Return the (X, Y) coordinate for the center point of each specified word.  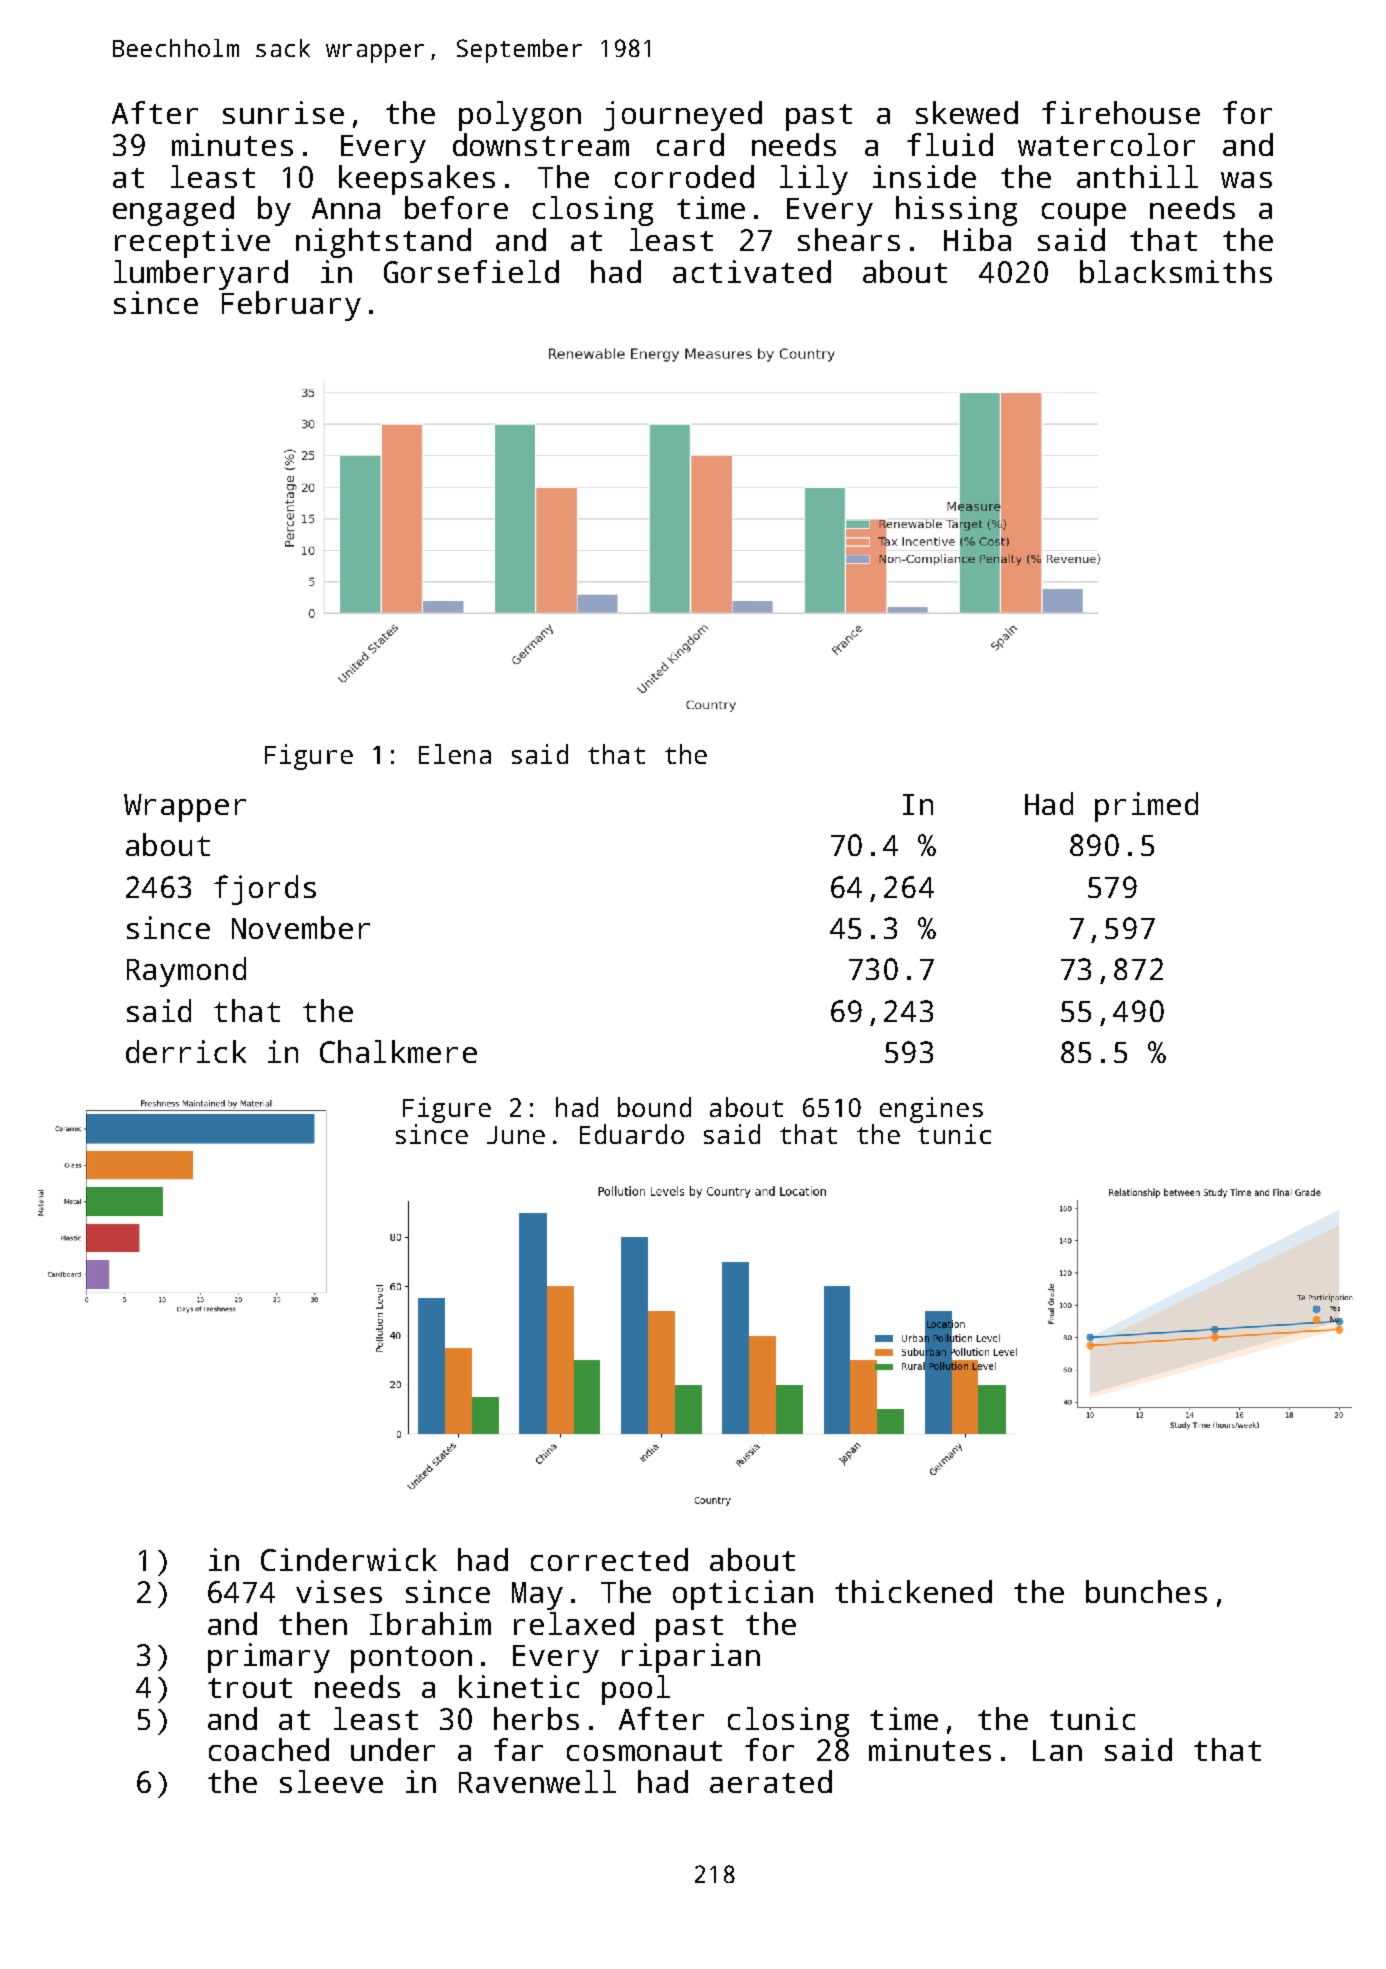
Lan (1057, 1750)
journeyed (683, 116)
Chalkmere (398, 1051)
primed (1146, 807)
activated (752, 271)
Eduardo (632, 1134)
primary (269, 1658)
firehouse (1121, 112)
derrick (186, 1051)
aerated (771, 1781)
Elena (455, 754)
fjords (265, 890)
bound (654, 1107)
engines (931, 1110)
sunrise (283, 112)
